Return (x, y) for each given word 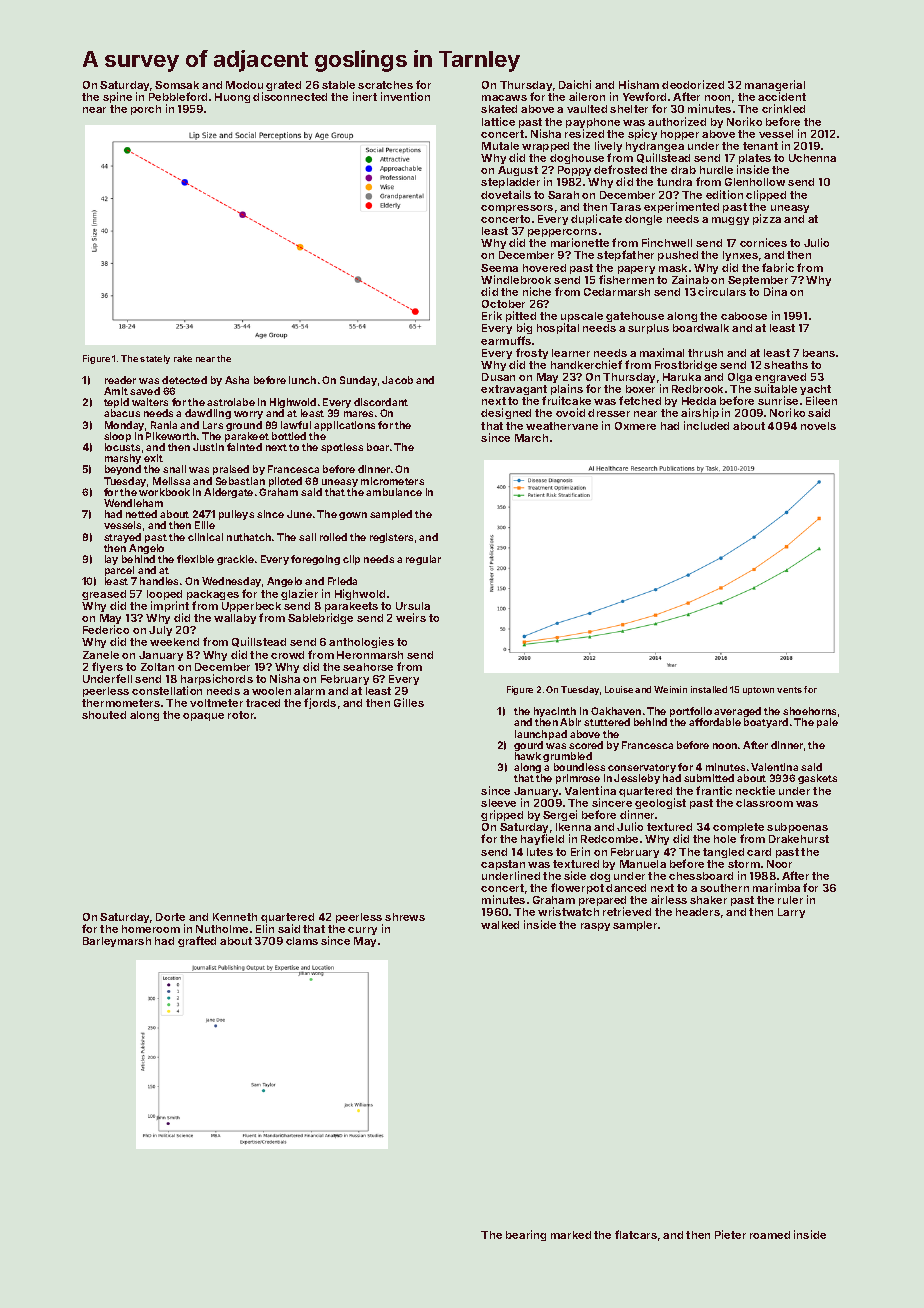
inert (365, 96)
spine (117, 97)
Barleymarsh (117, 942)
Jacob (397, 380)
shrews (405, 917)
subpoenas (797, 828)
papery (636, 270)
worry (248, 415)
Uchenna (812, 158)
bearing (526, 1235)
